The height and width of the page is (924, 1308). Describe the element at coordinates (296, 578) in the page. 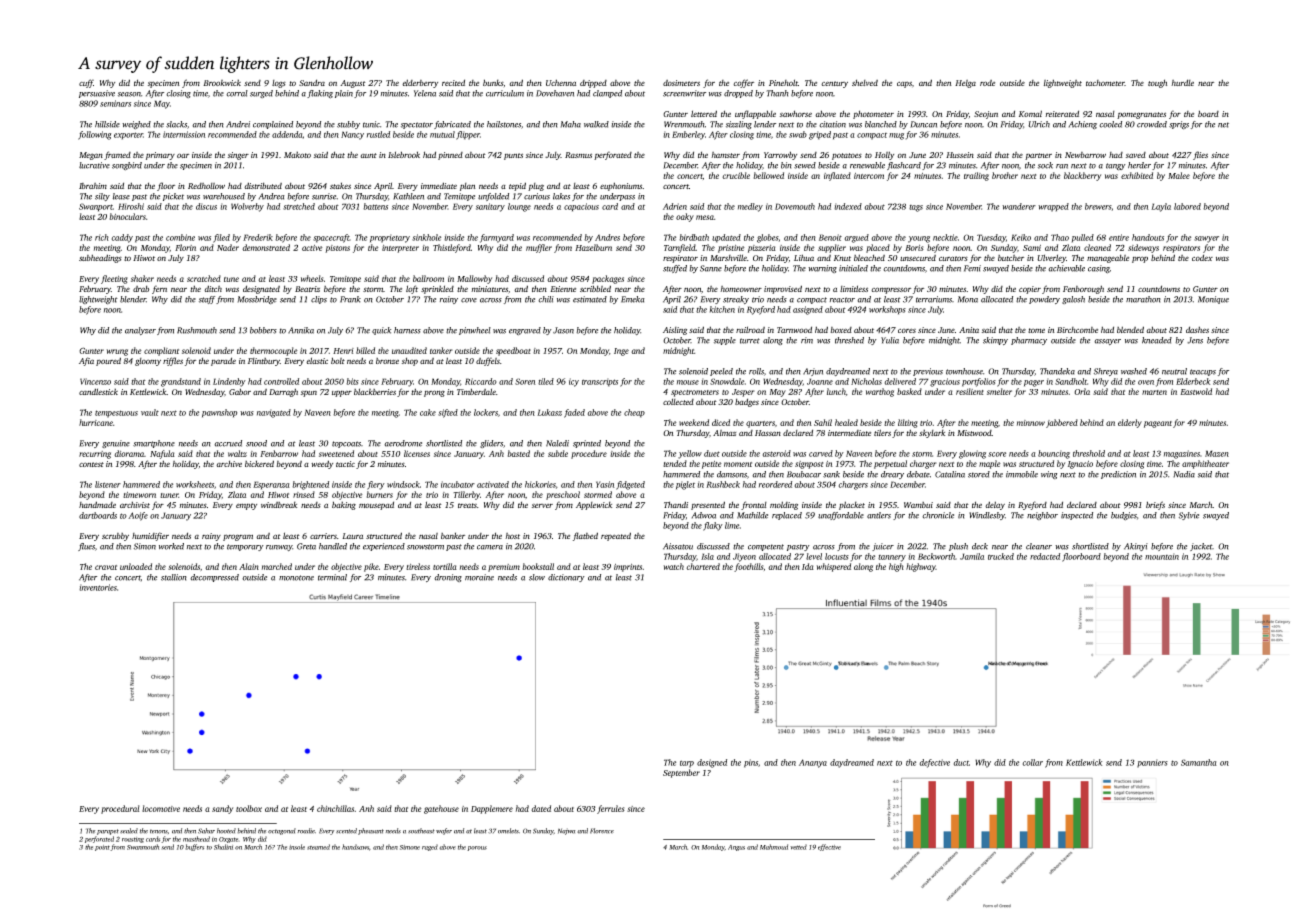

I see `monotone` at that location.
